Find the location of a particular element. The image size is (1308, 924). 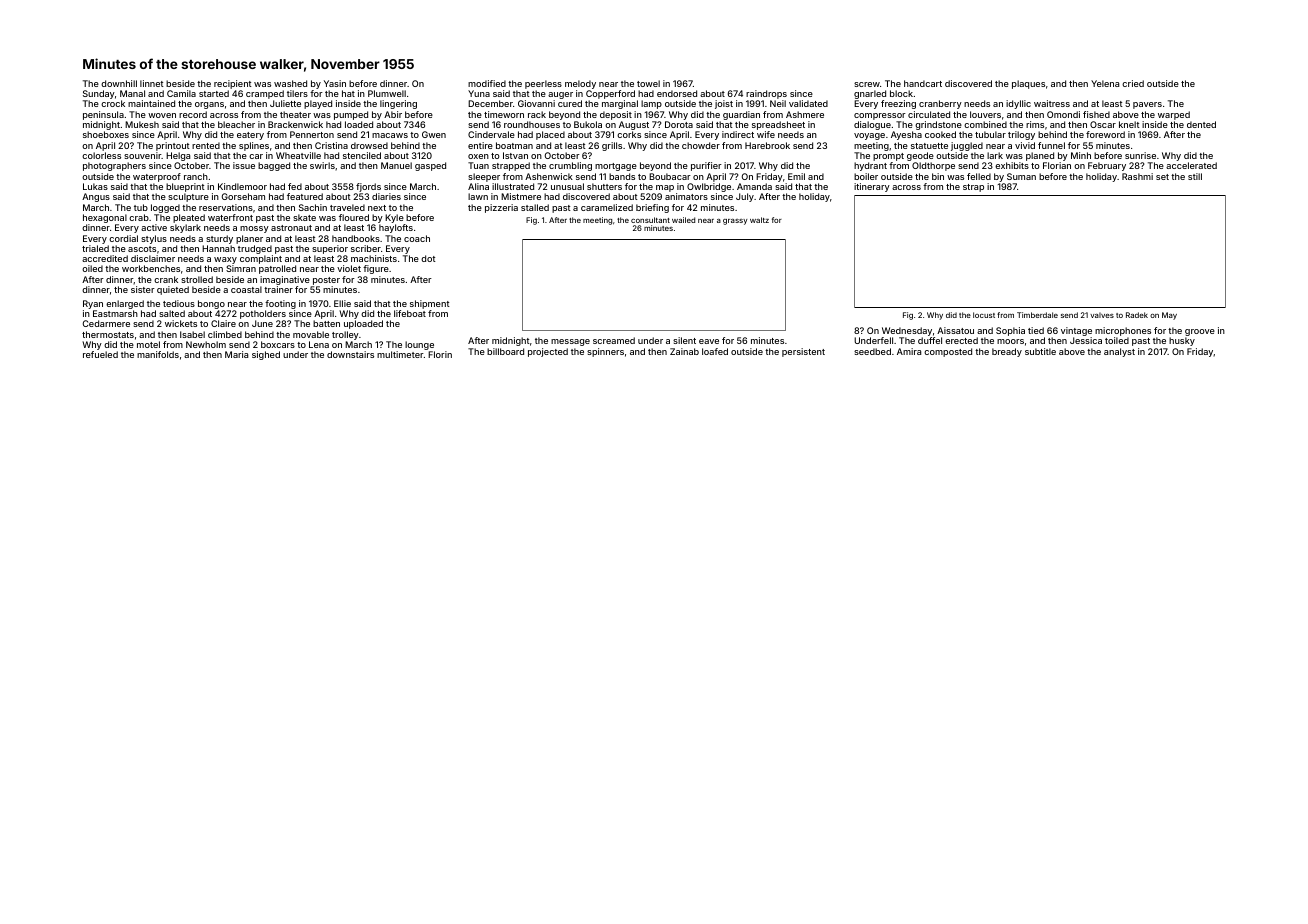

validated is located at coordinates (808, 103).
